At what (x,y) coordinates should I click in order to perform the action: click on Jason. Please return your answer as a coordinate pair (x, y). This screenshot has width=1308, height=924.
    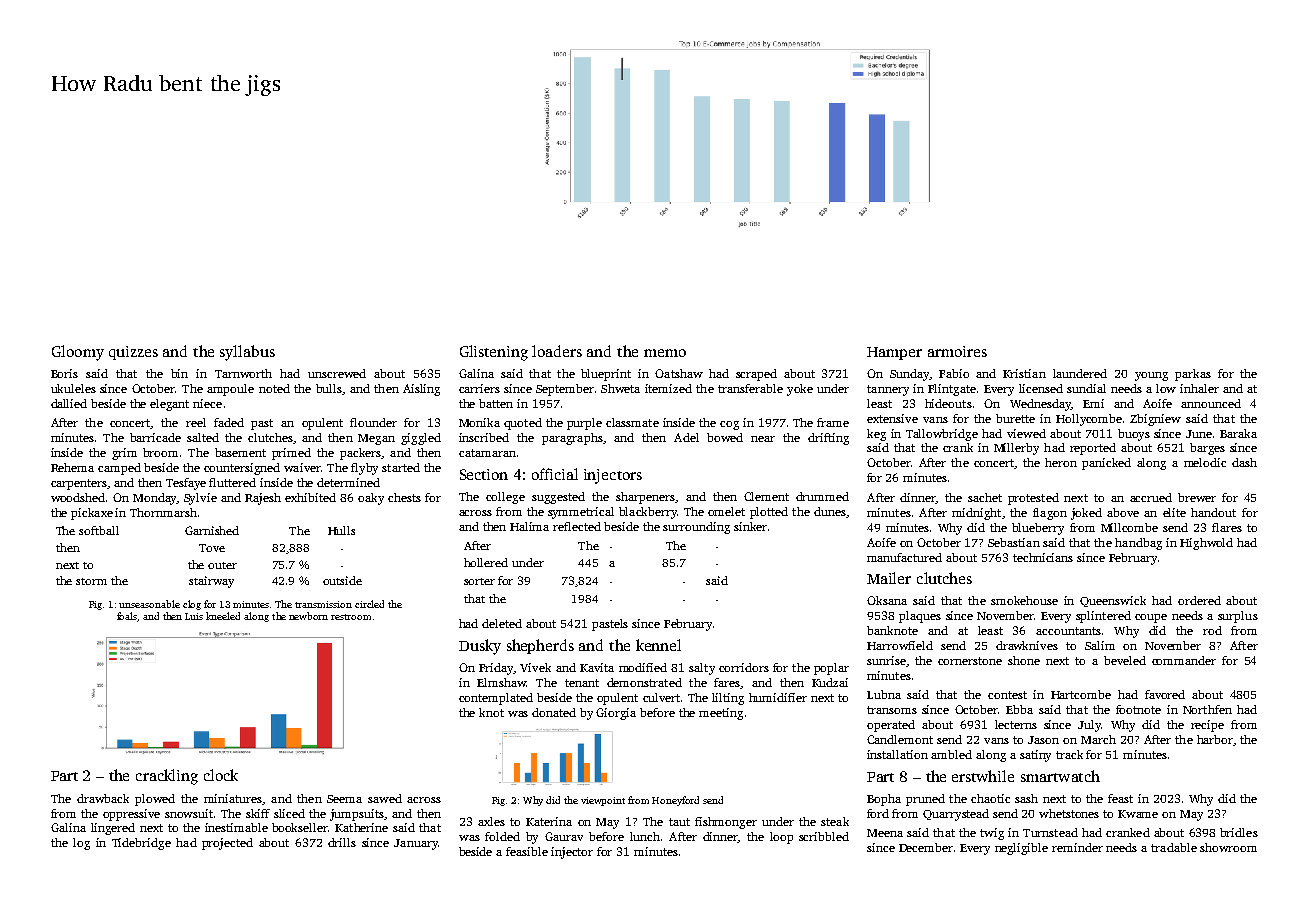
    Looking at the image, I should click on (1043, 740).
